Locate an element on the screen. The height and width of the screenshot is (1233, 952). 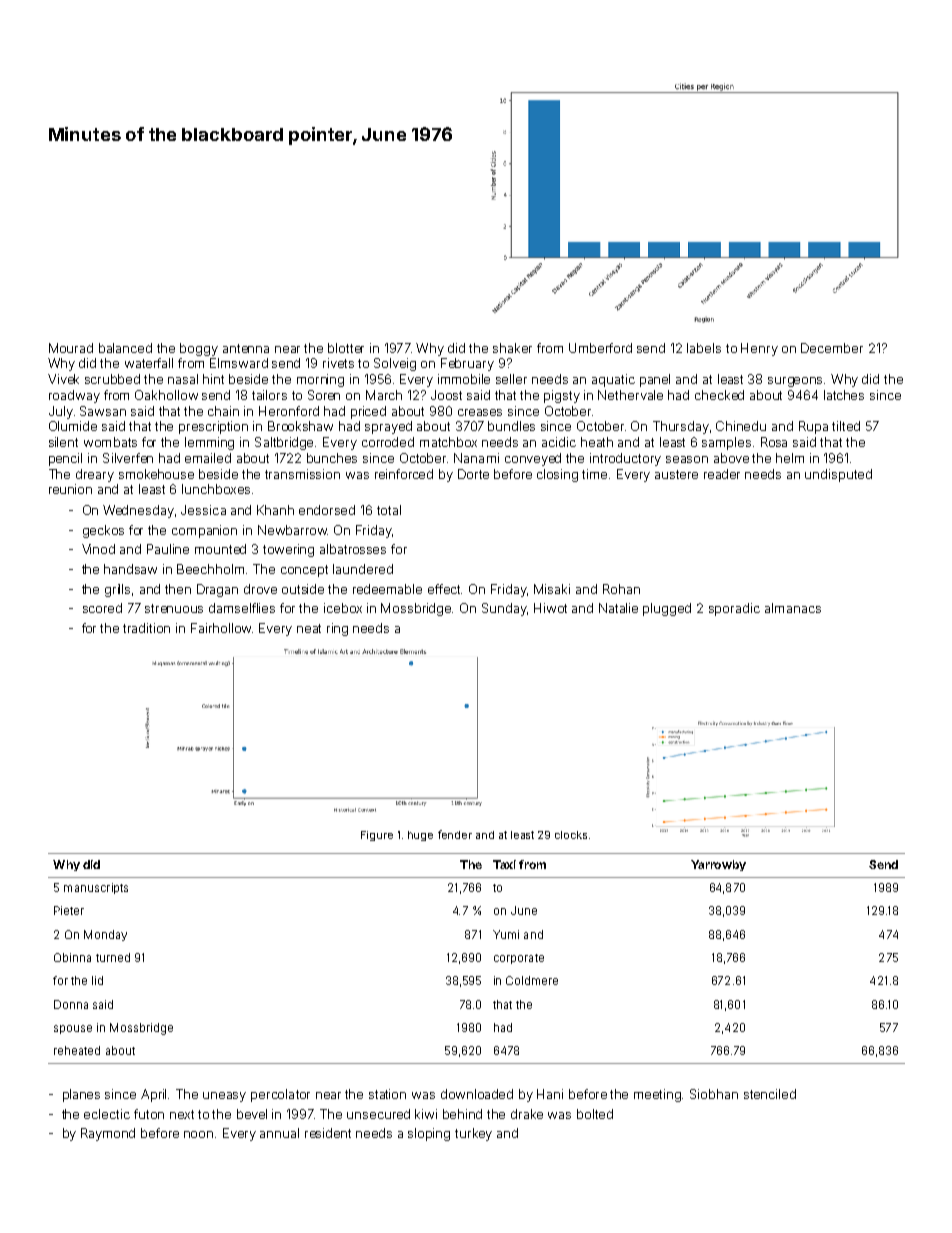
huge is located at coordinates (420, 836).
